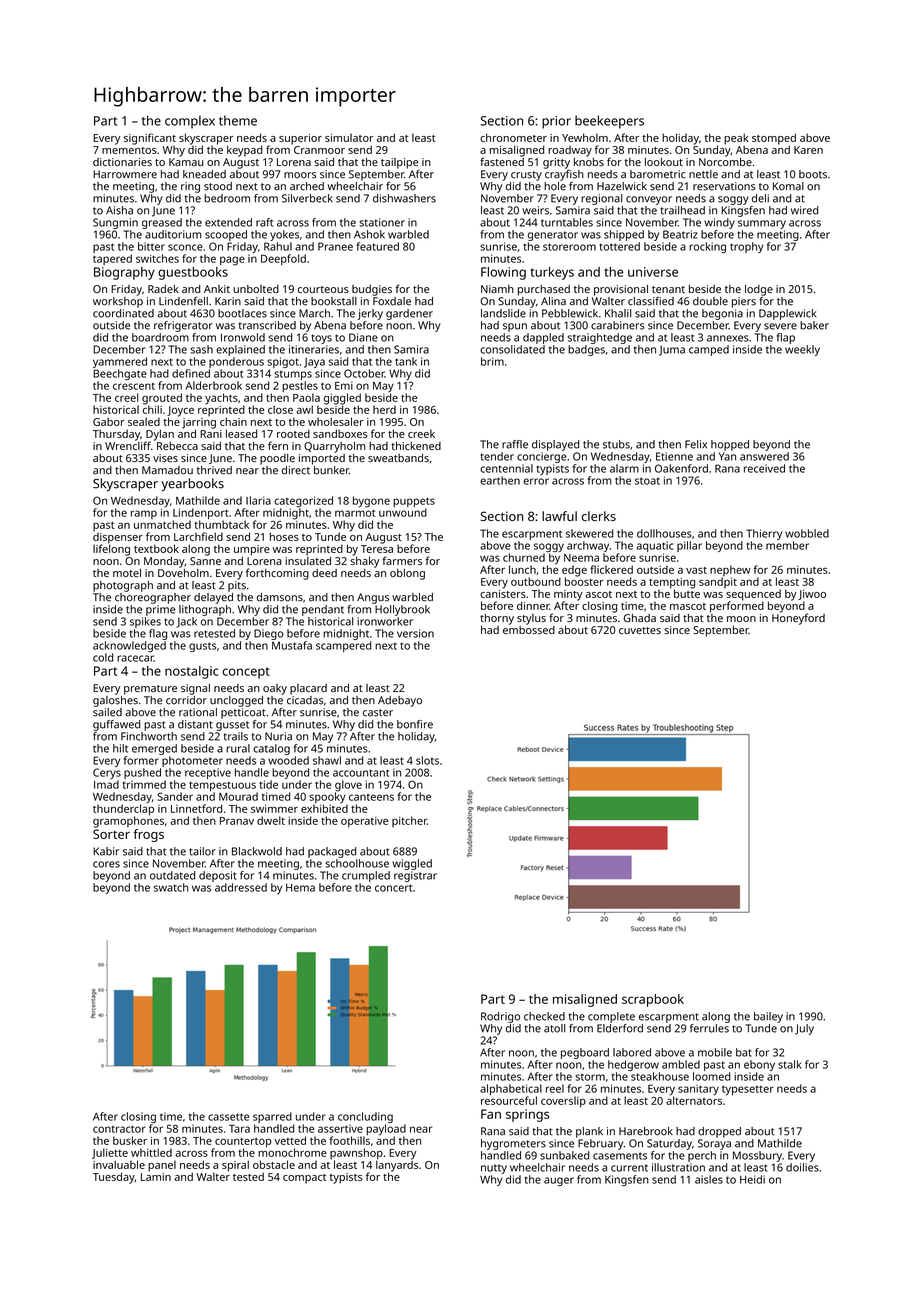  I want to click on peak, so click(736, 139).
